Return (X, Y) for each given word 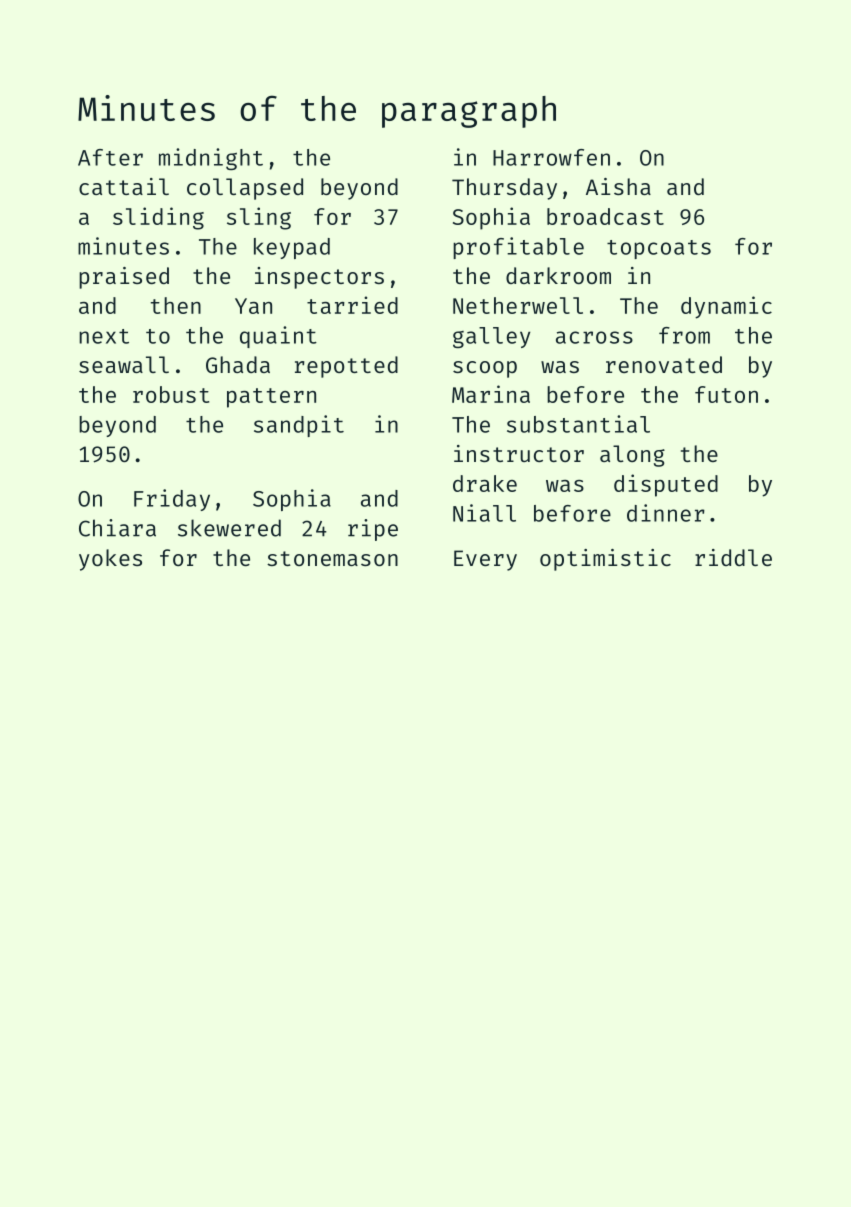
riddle (733, 557)
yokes (110, 560)
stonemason (332, 558)
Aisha (618, 186)
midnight (211, 159)
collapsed (245, 189)
